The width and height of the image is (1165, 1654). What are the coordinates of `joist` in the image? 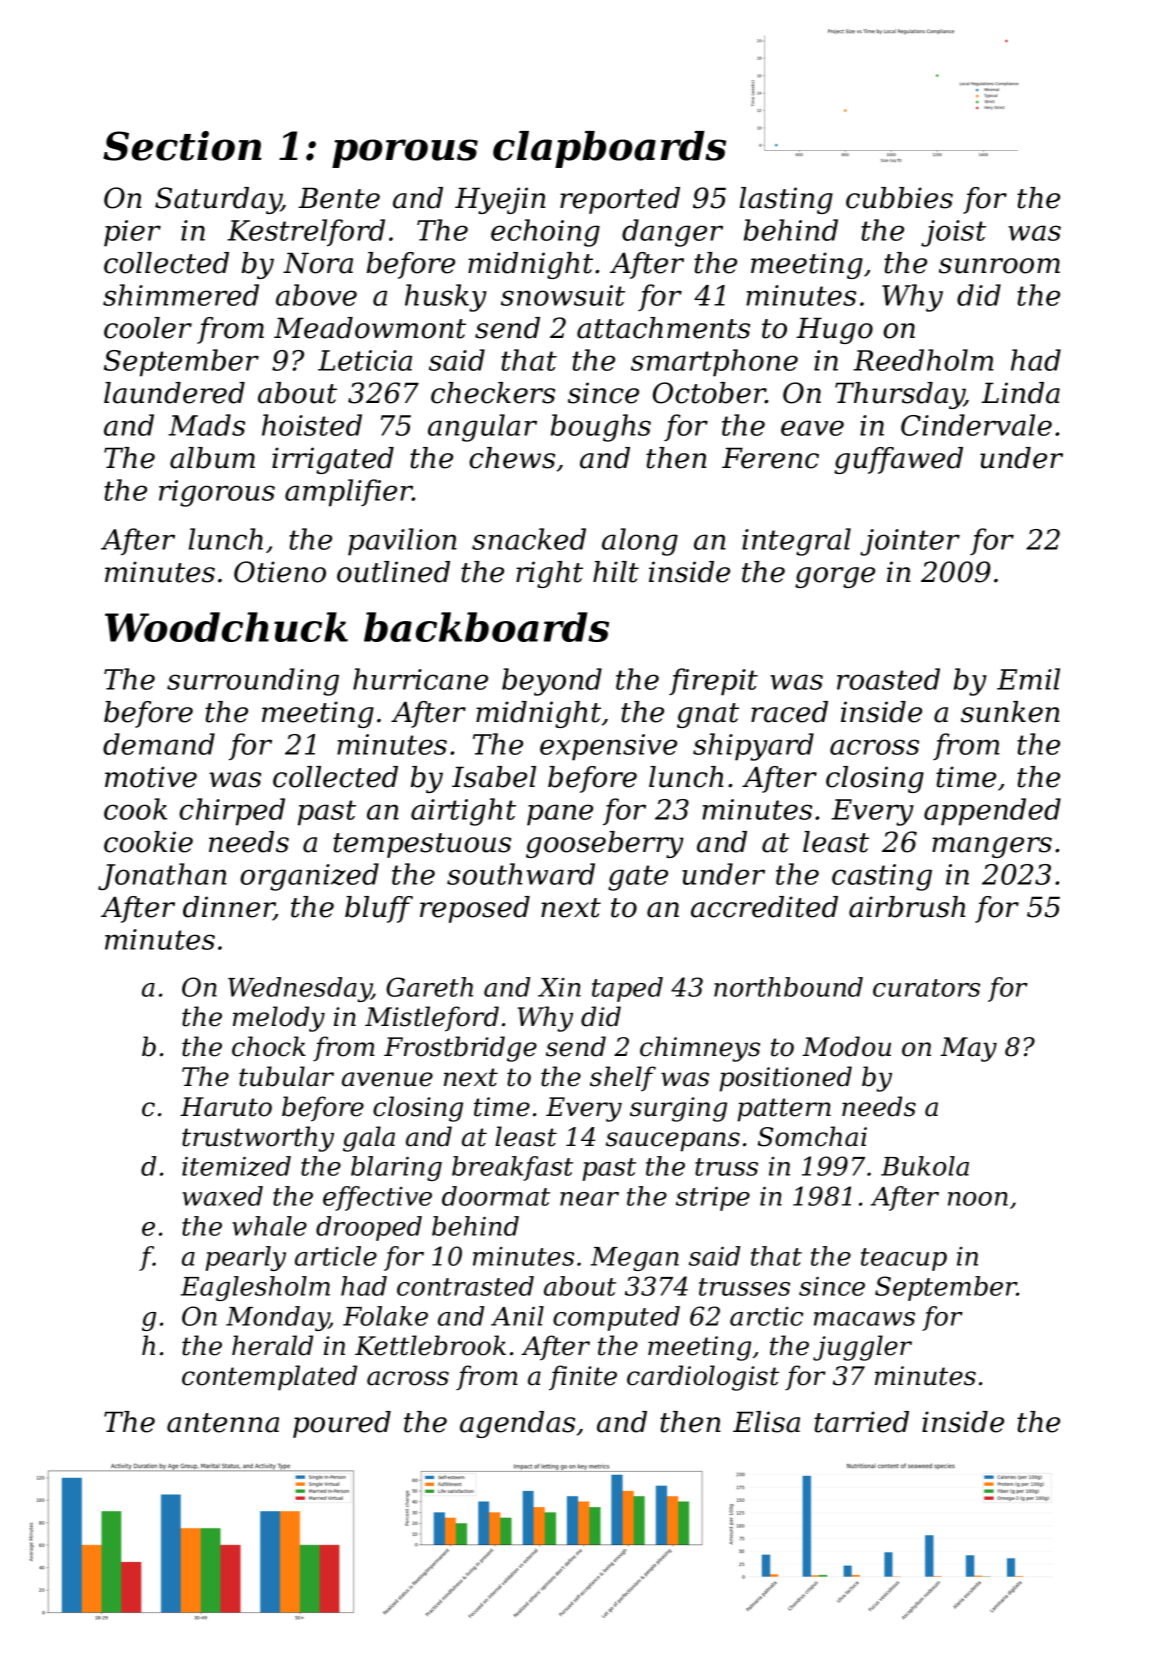 It's located at (953, 233).
